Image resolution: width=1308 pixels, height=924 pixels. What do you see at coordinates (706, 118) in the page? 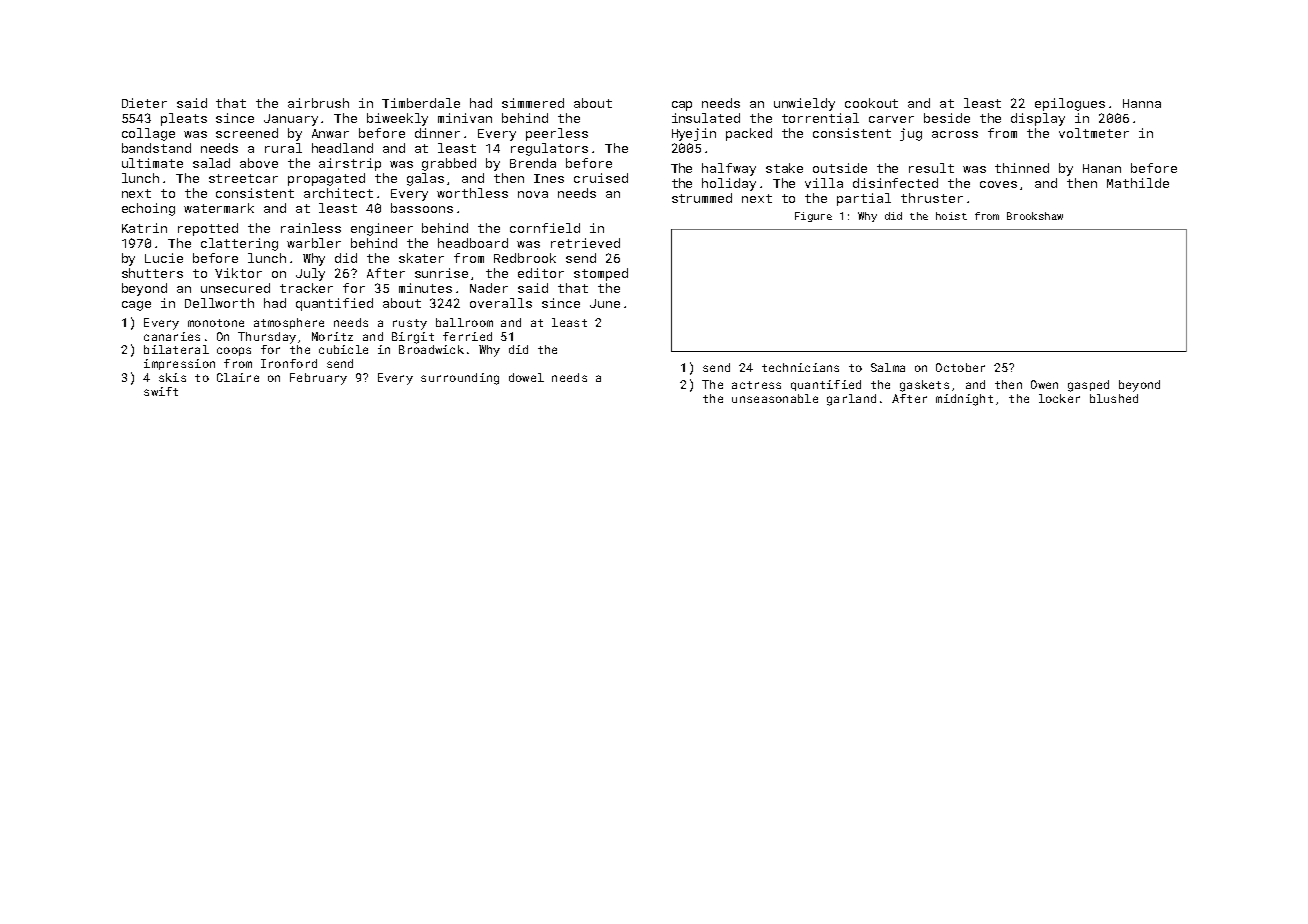
I see `insulated` at bounding box center [706, 118].
